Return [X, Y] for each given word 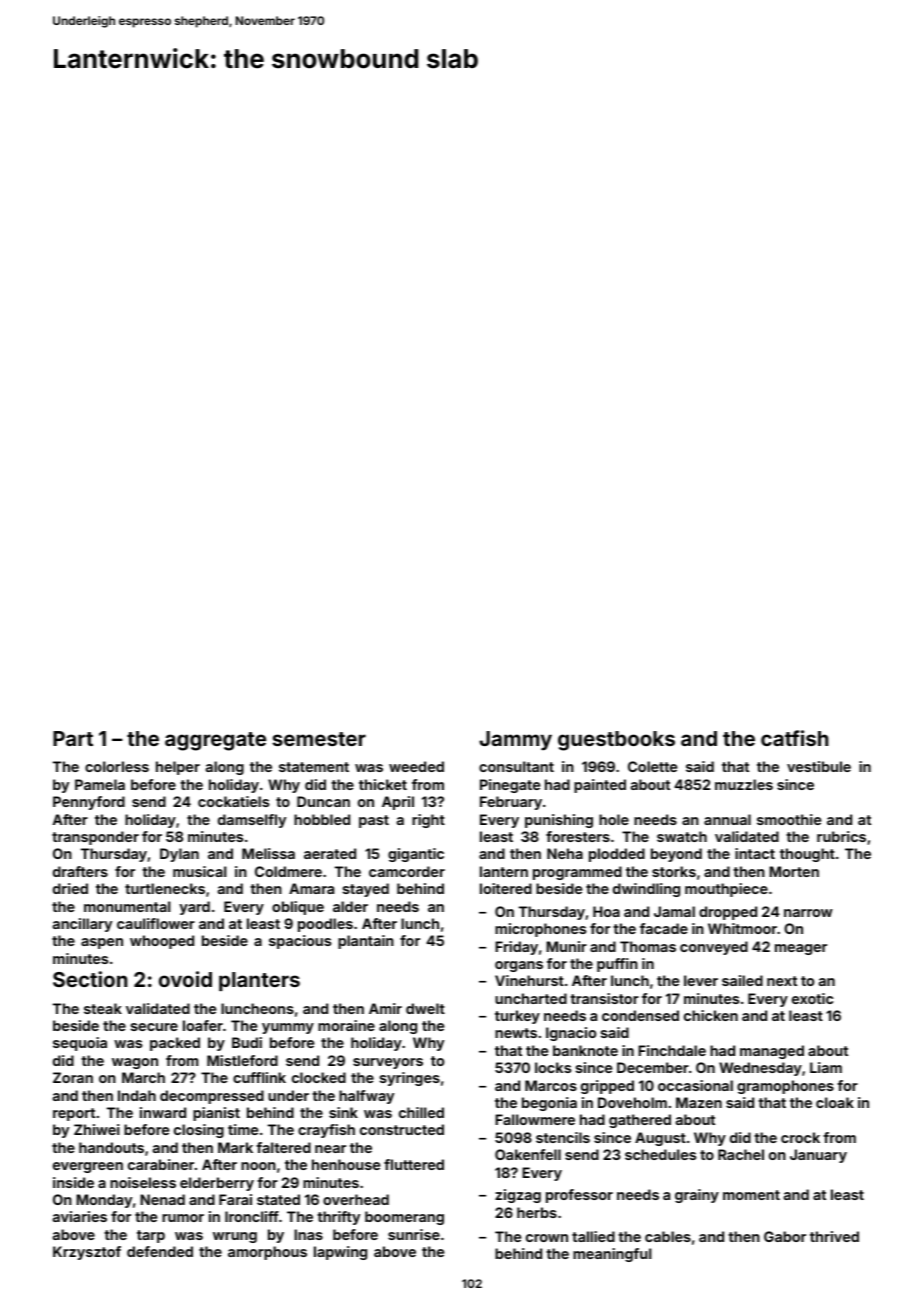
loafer [203, 1025]
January [818, 1156]
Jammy [515, 741]
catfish [795, 738]
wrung [235, 1237]
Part [73, 738]
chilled [421, 1112]
